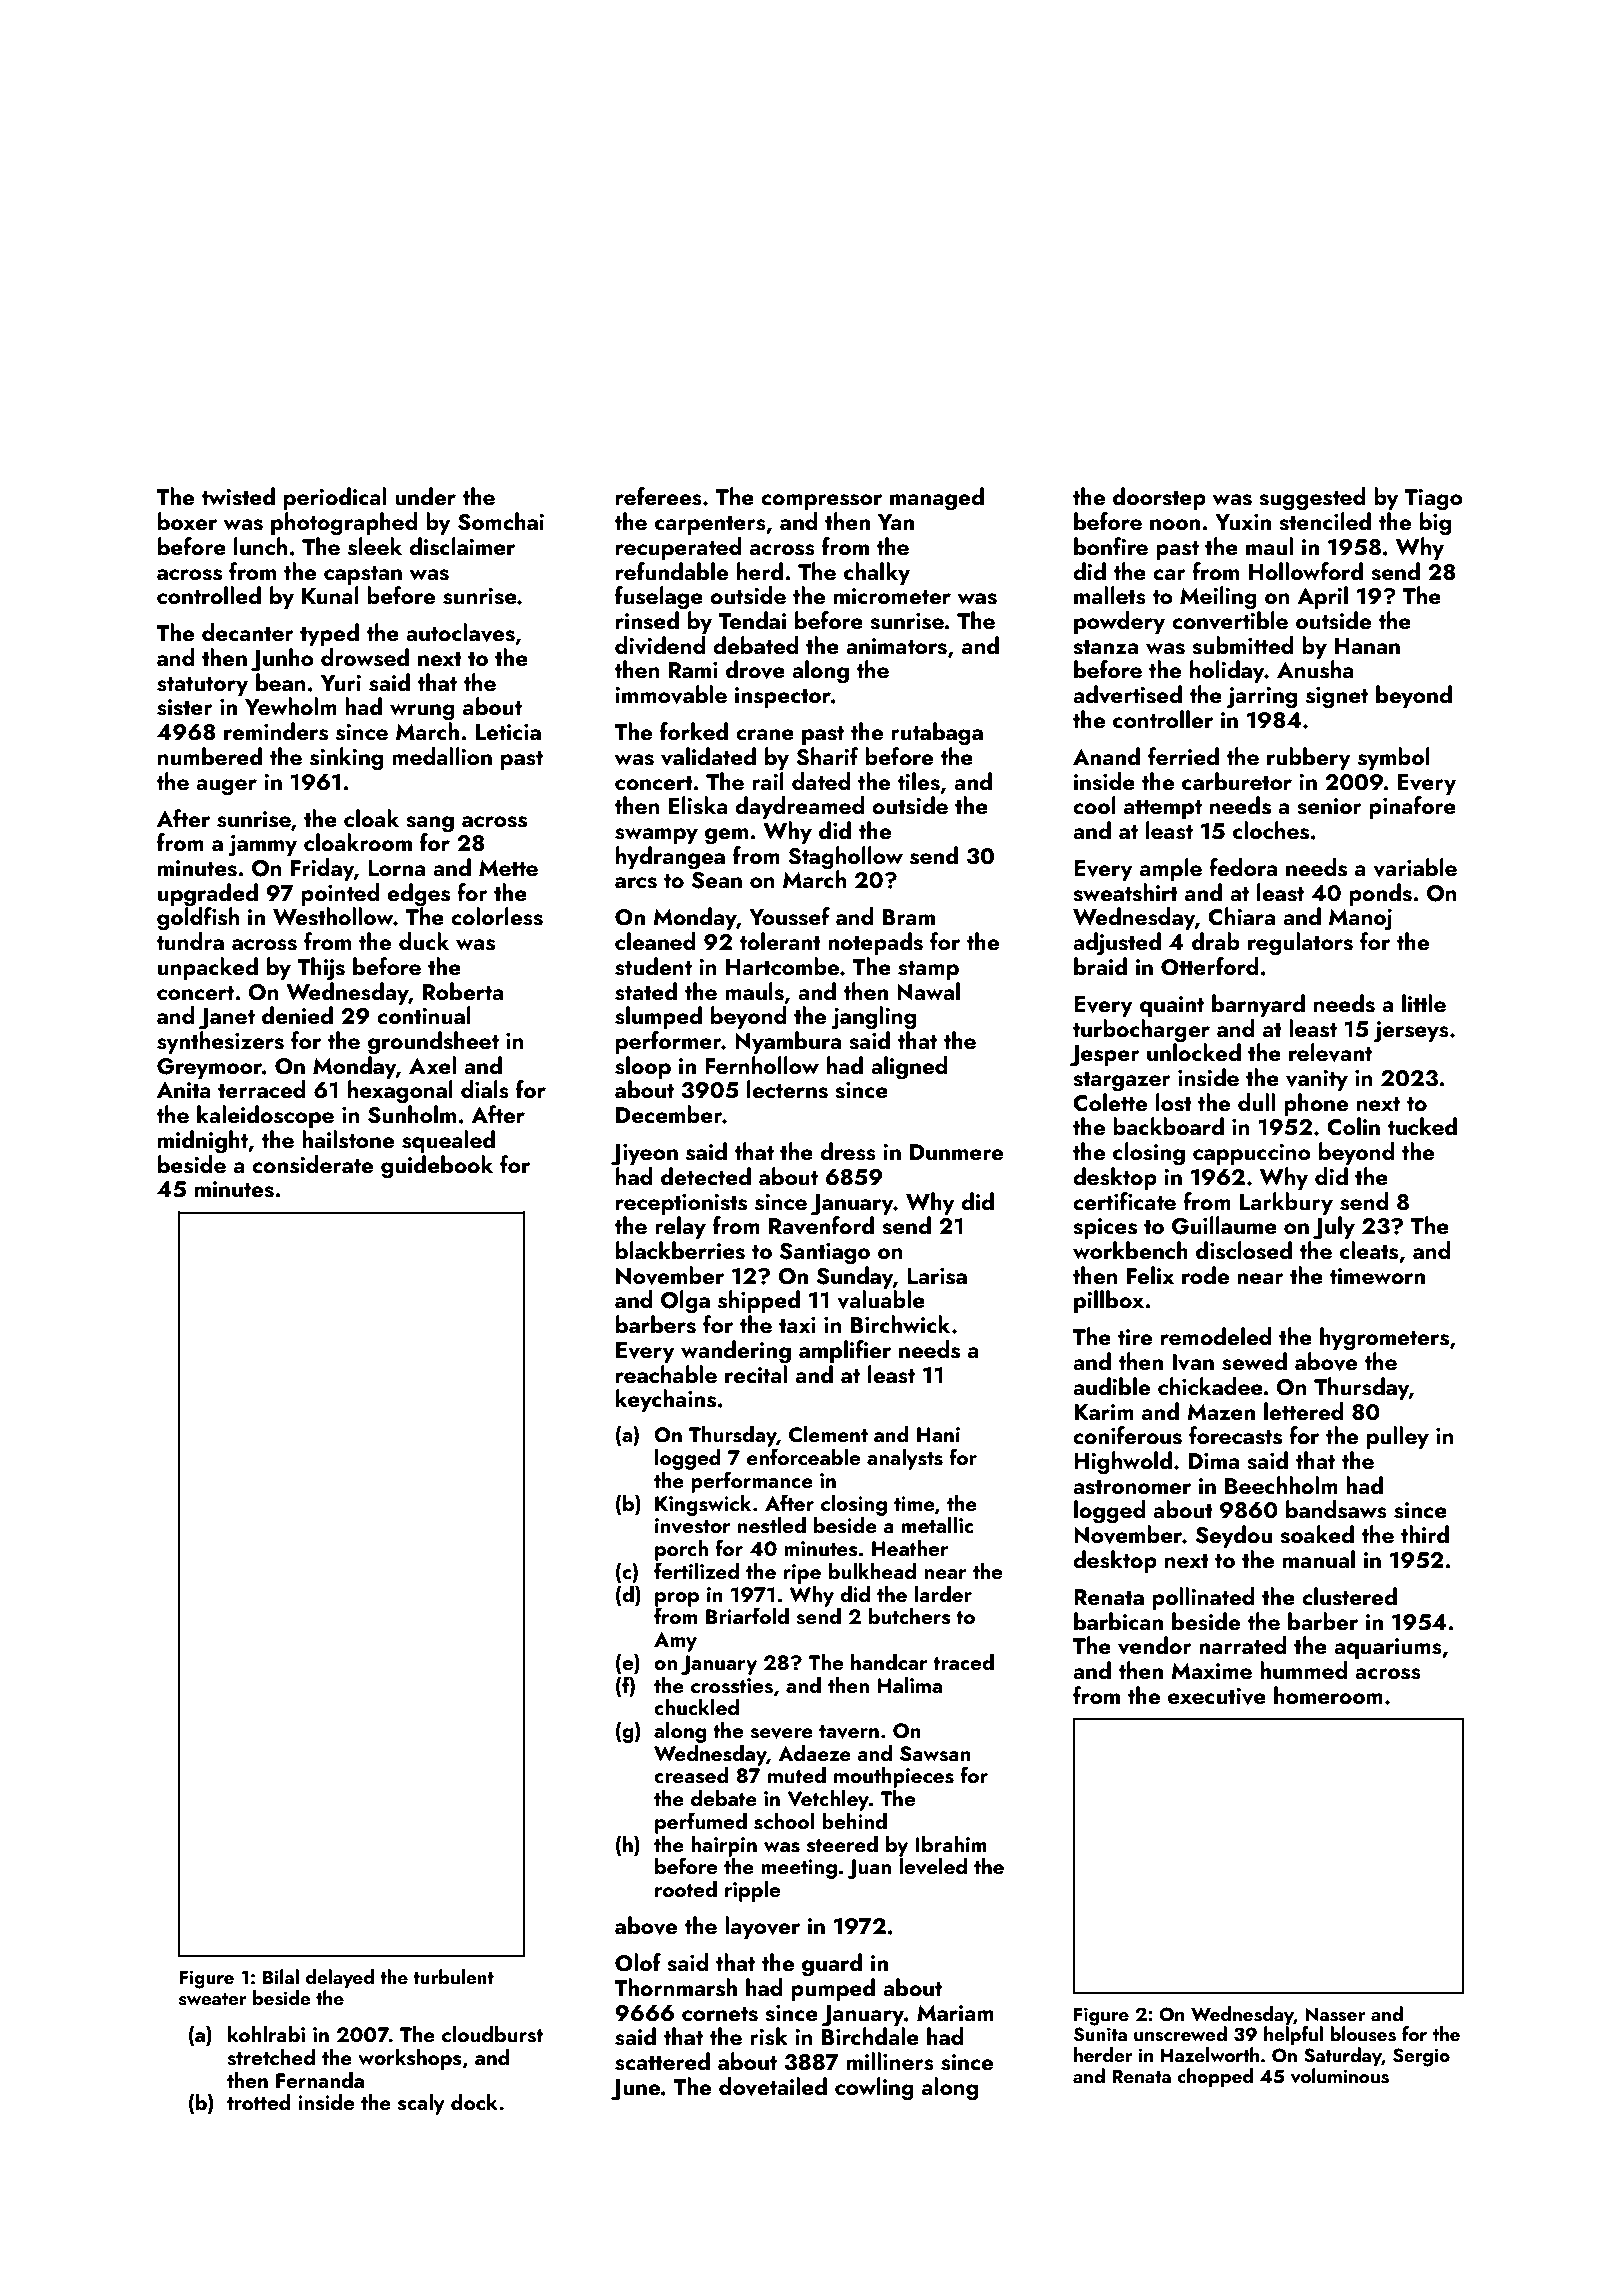  Describe the element at coordinates (1216, 1336) in the screenshot. I see `remodeled` at that location.
